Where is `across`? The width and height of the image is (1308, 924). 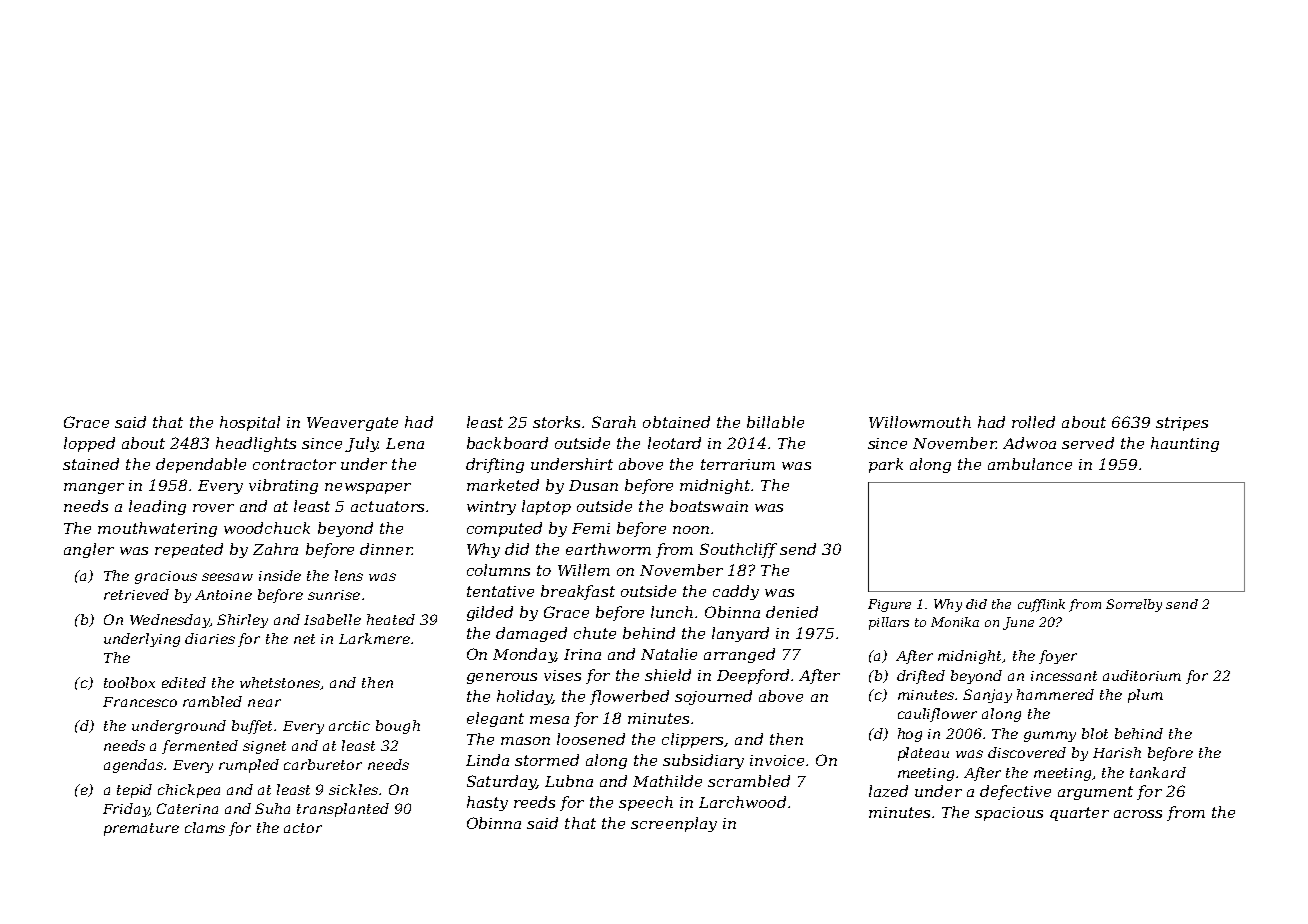 across is located at coordinates (1138, 814).
